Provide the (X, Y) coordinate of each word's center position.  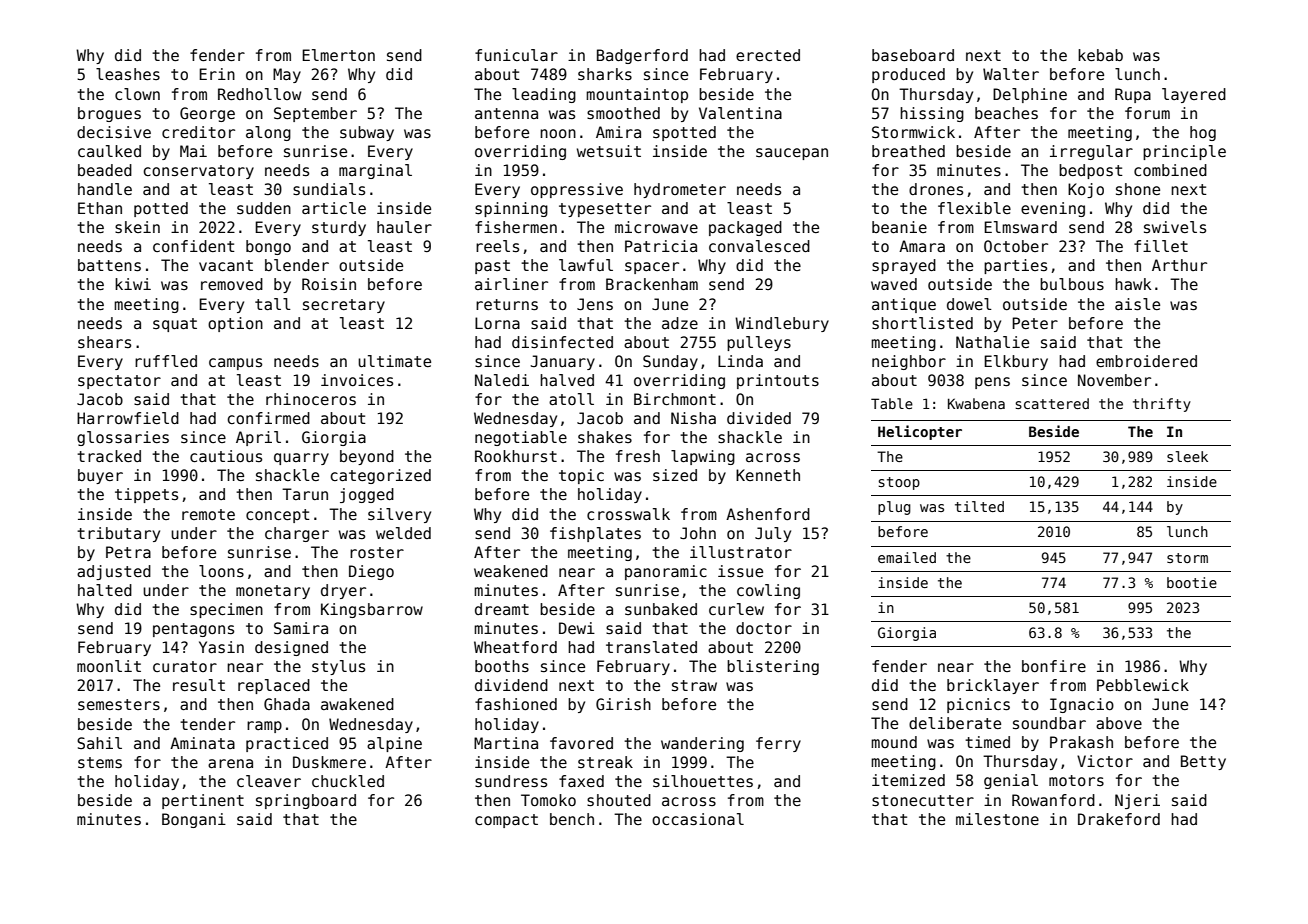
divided (759, 418)
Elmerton (338, 55)
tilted (979, 506)
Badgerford (642, 56)
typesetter (605, 210)
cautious (226, 456)
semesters (119, 705)
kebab (1100, 55)
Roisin (329, 284)
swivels (1175, 227)
